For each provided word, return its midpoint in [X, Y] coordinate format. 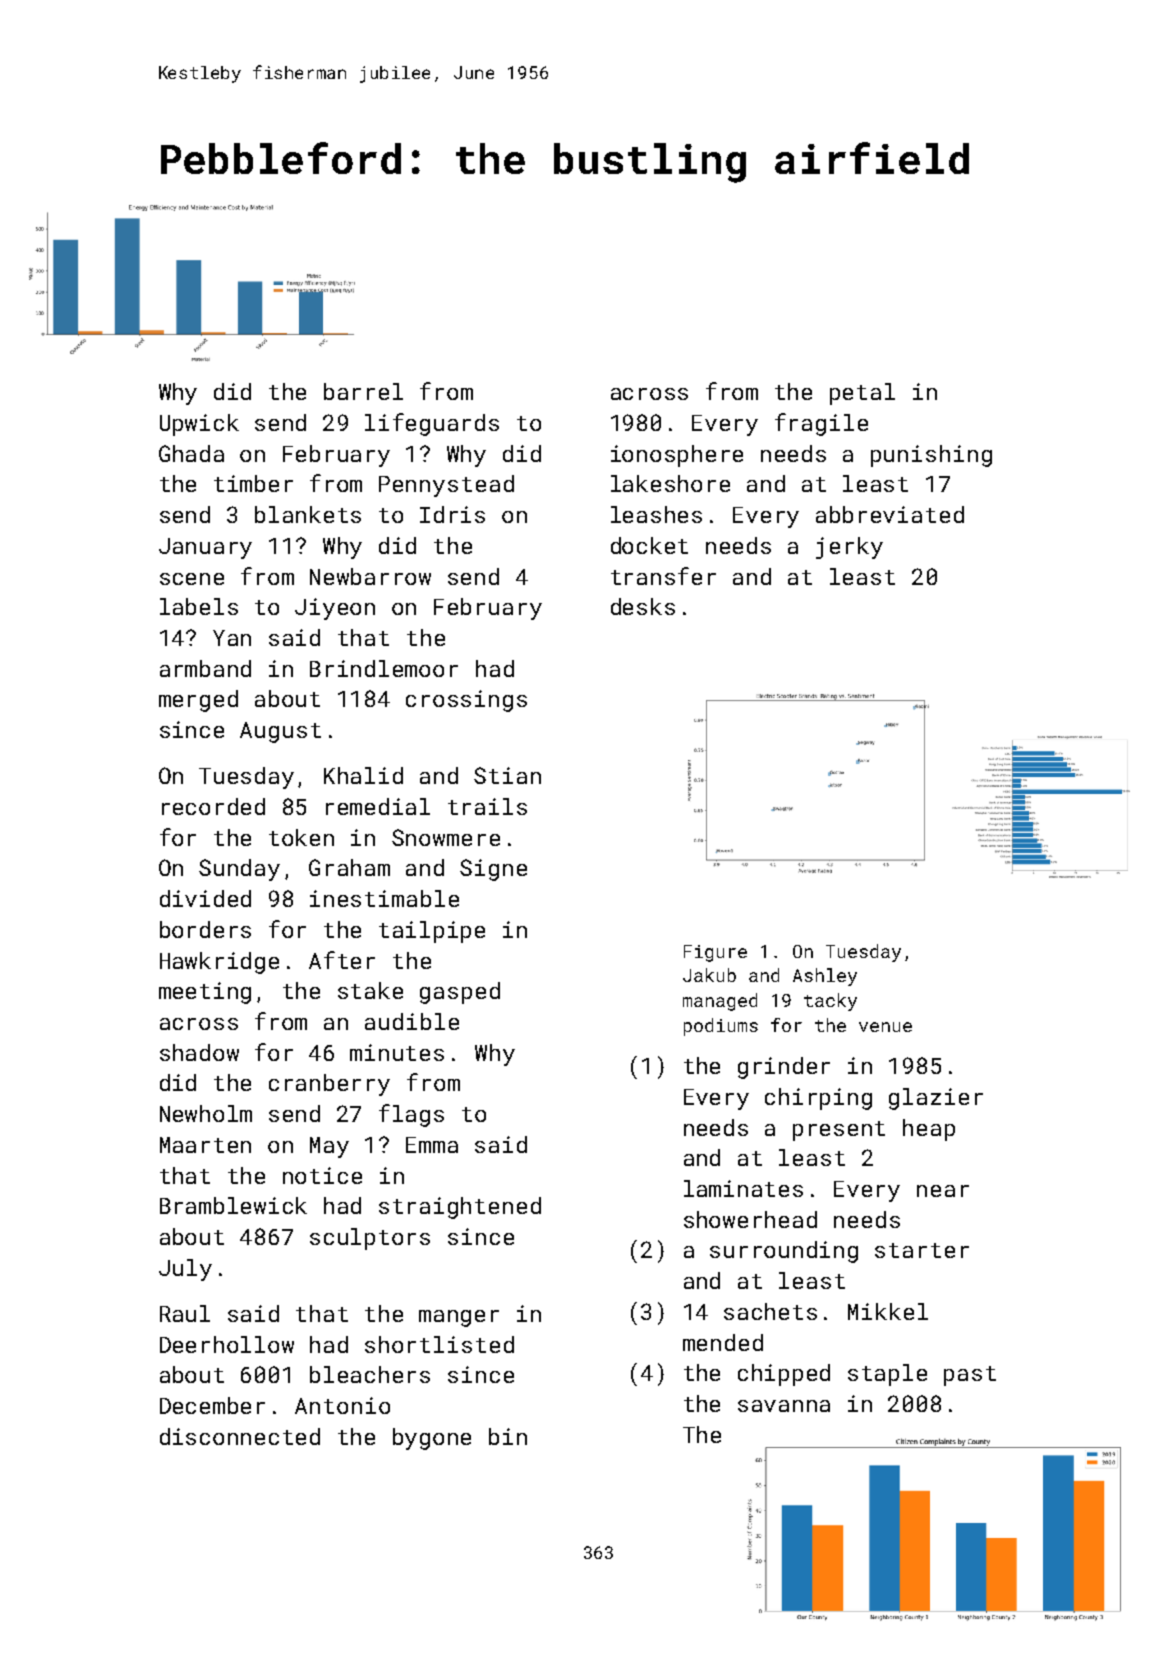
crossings [466, 701]
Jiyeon [335, 609]
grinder [784, 1068]
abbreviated [890, 514]
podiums [721, 1027]
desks [643, 606]
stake [370, 990]
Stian [507, 775]
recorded [213, 806]
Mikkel [888, 1311]
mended [723, 1342]
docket [649, 545]
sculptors [370, 1239]
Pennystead [446, 486]
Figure [715, 953]
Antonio [342, 1405]
